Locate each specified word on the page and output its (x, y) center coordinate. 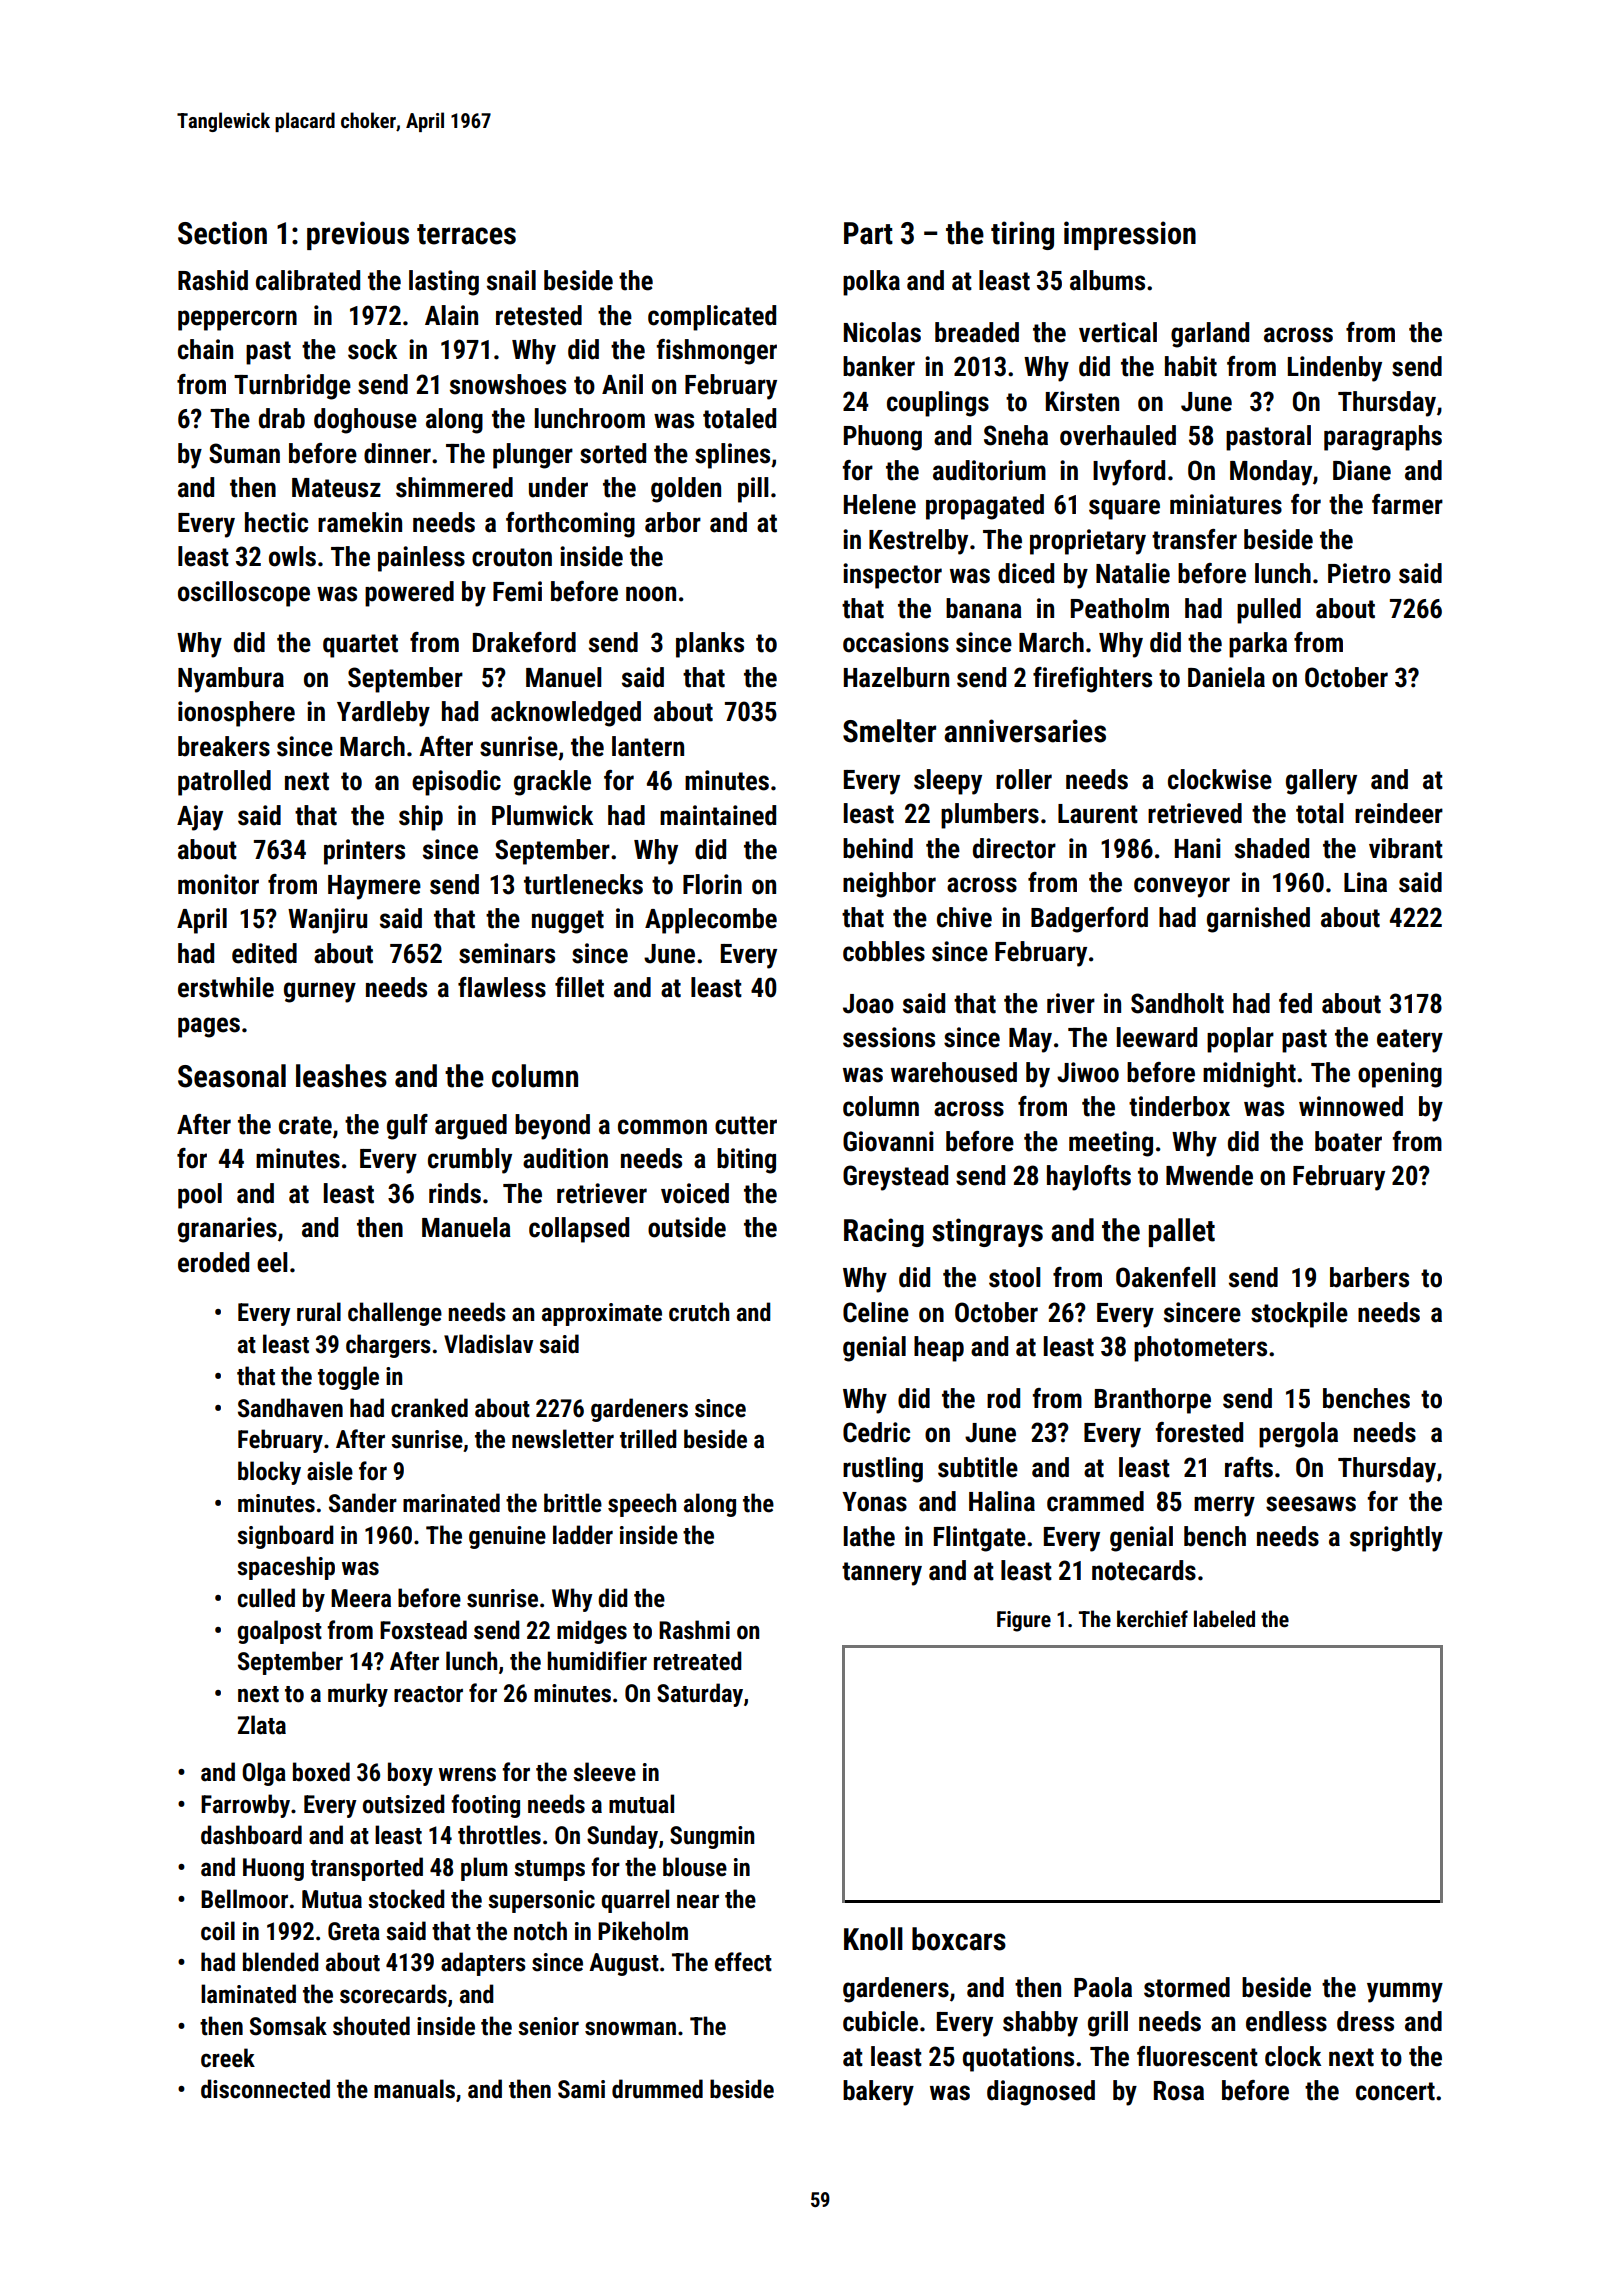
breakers (224, 746)
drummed (657, 2089)
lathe (869, 1536)
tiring (1022, 235)
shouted (371, 2026)
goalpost (279, 1632)
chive (964, 917)
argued (471, 1127)
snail (511, 280)
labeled (1224, 1618)
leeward (1157, 1037)
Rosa (1179, 2091)
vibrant (1406, 848)
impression (1130, 235)
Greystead (895, 1178)
